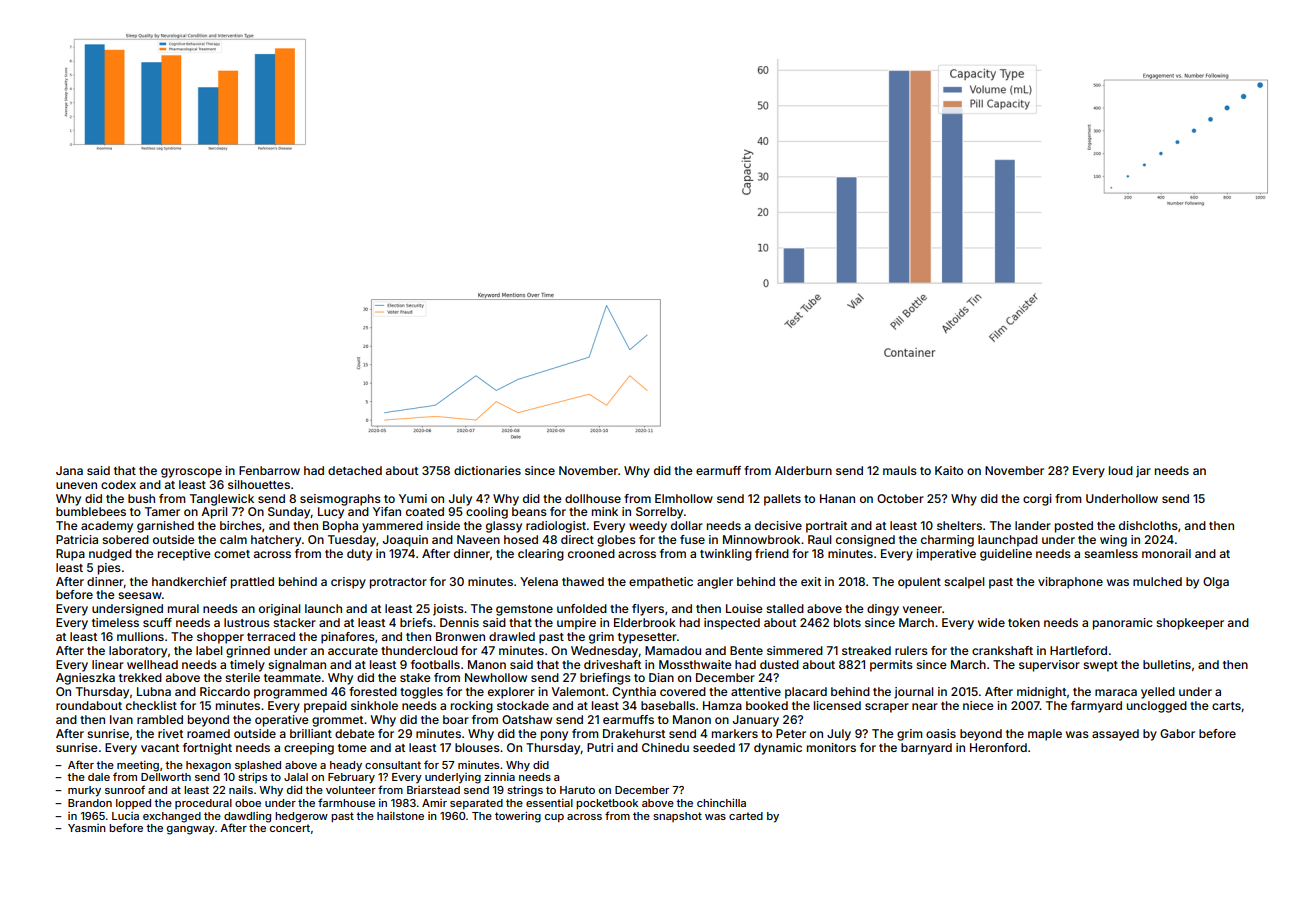  What do you see at coordinates (1190, 624) in the screenshot?
I see `shopkeeper` at bounding box center [1190, 624].
